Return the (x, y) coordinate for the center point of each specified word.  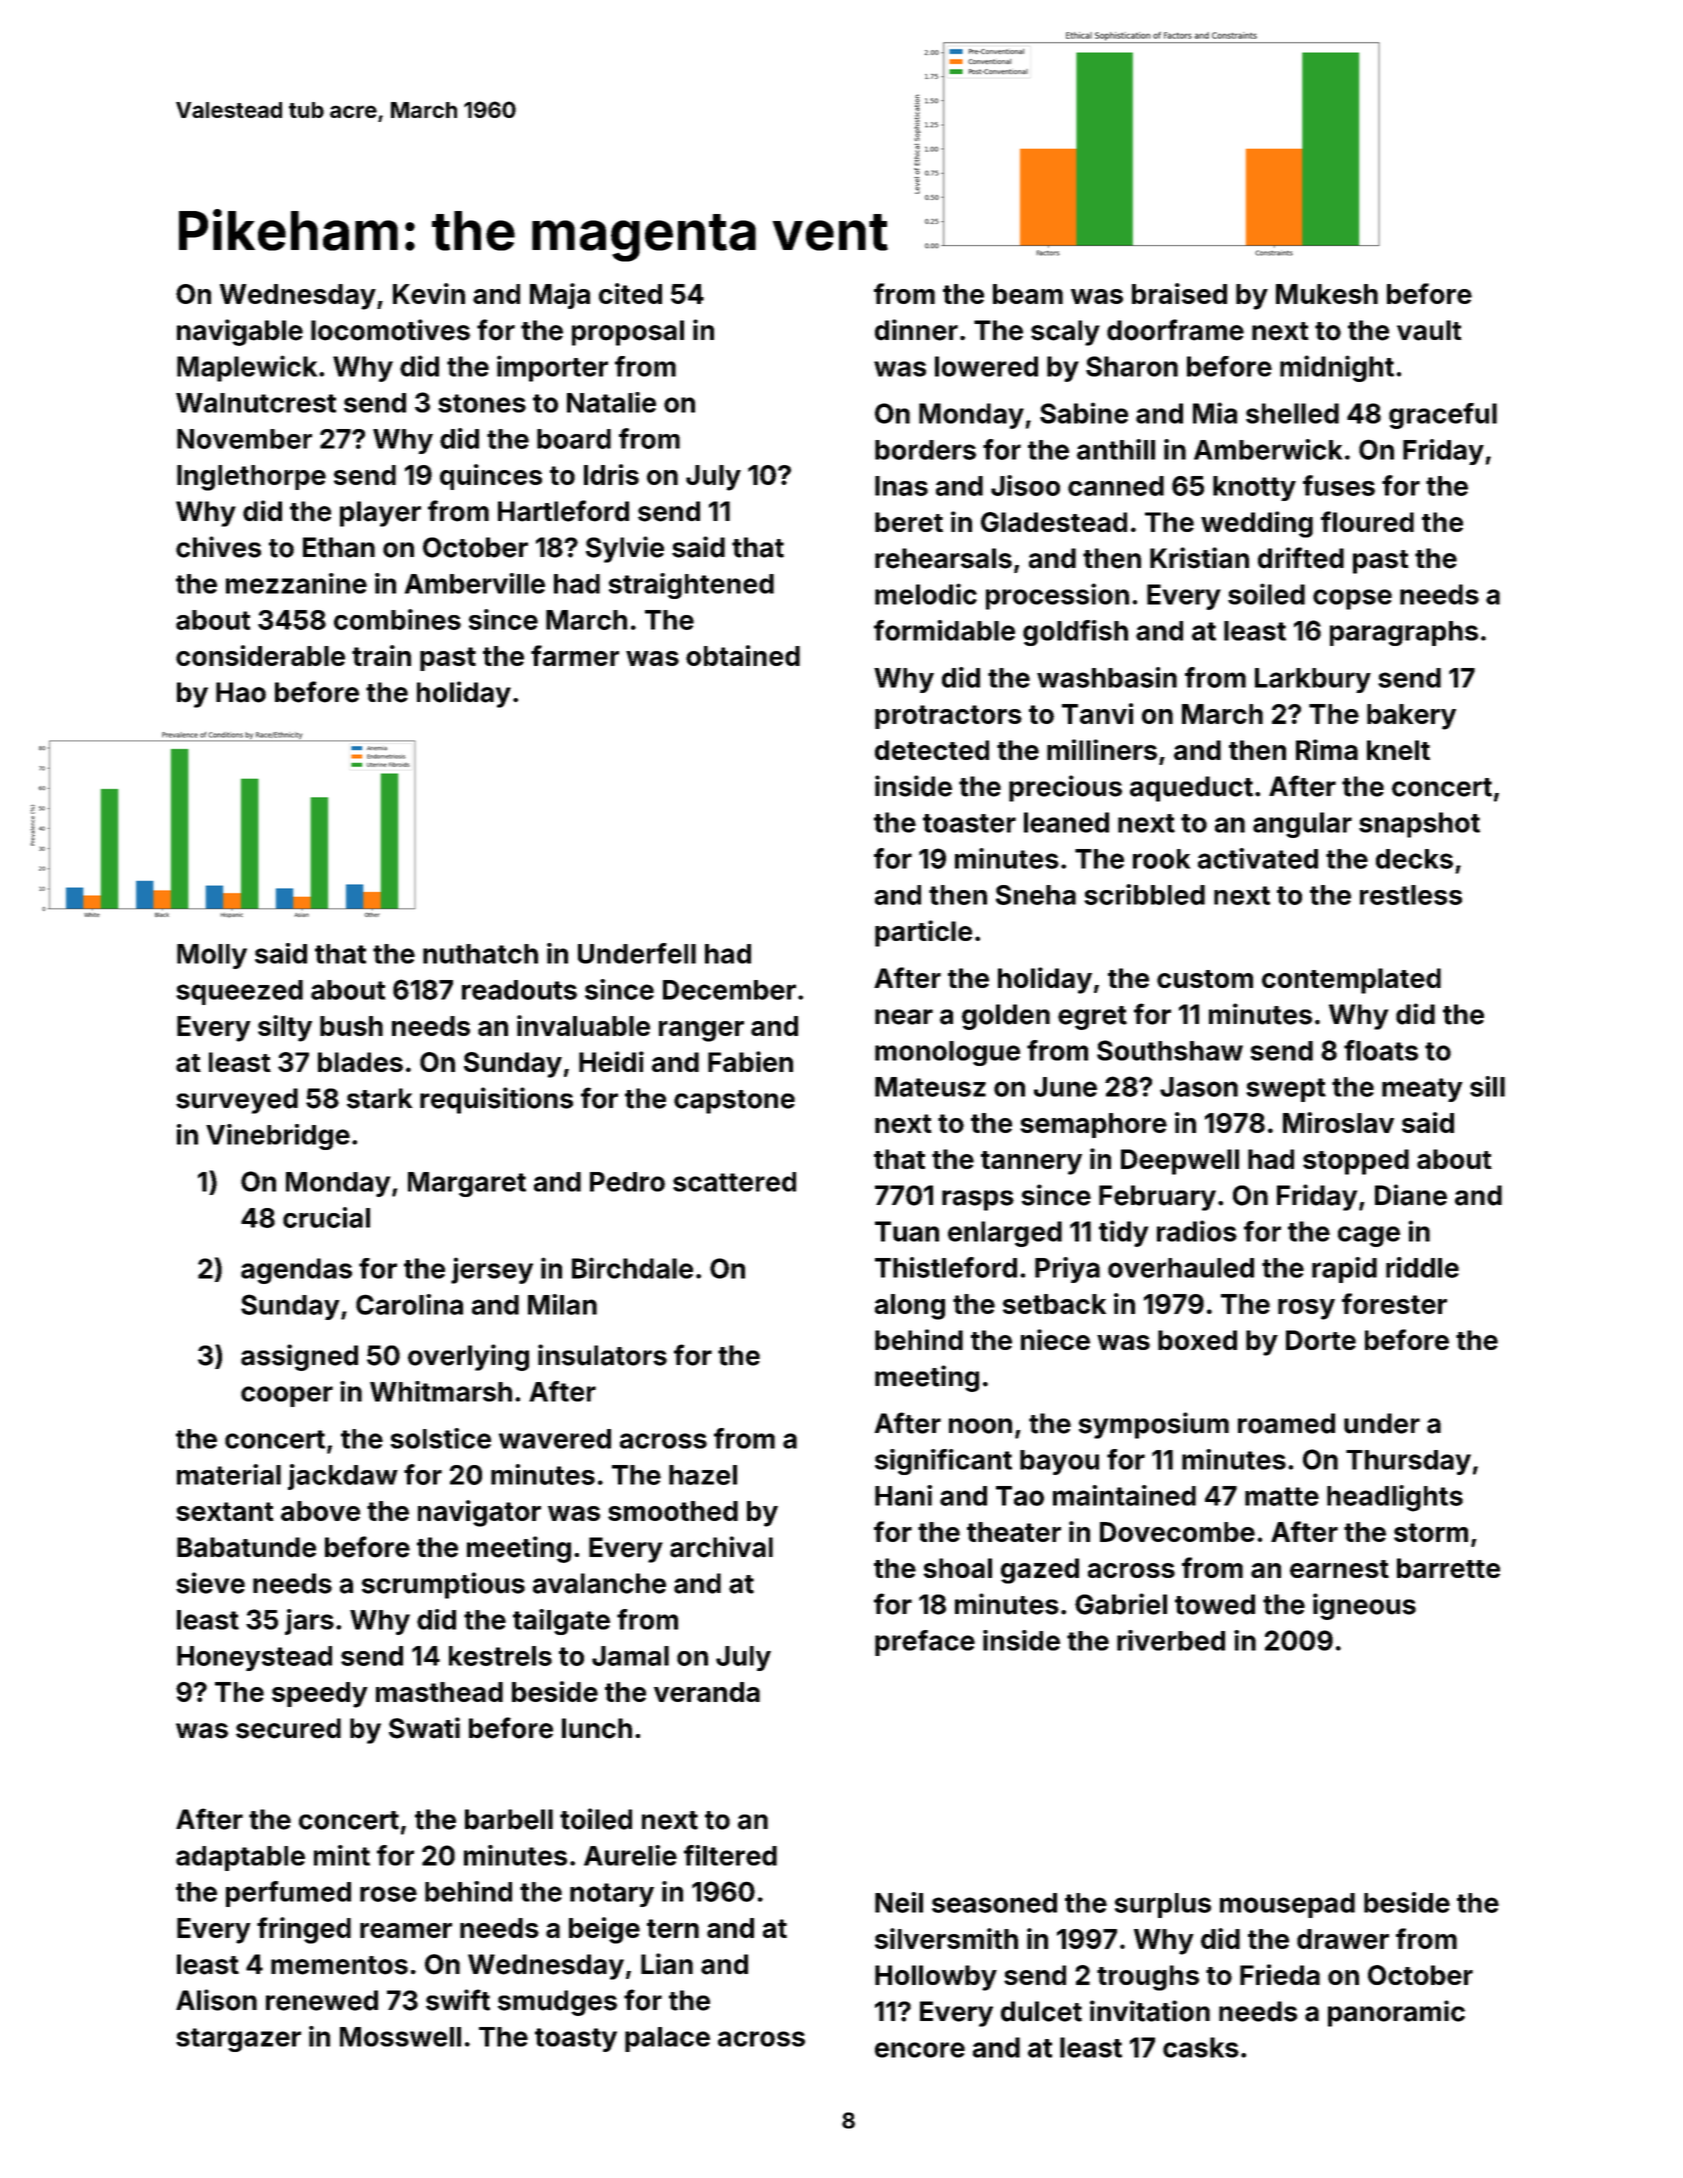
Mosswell (400, 2037)
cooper (287, 1396)
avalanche (599, 1583)
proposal (628, 333)
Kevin (429, 293)
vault (1429, 330)
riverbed (1171, 1640)
